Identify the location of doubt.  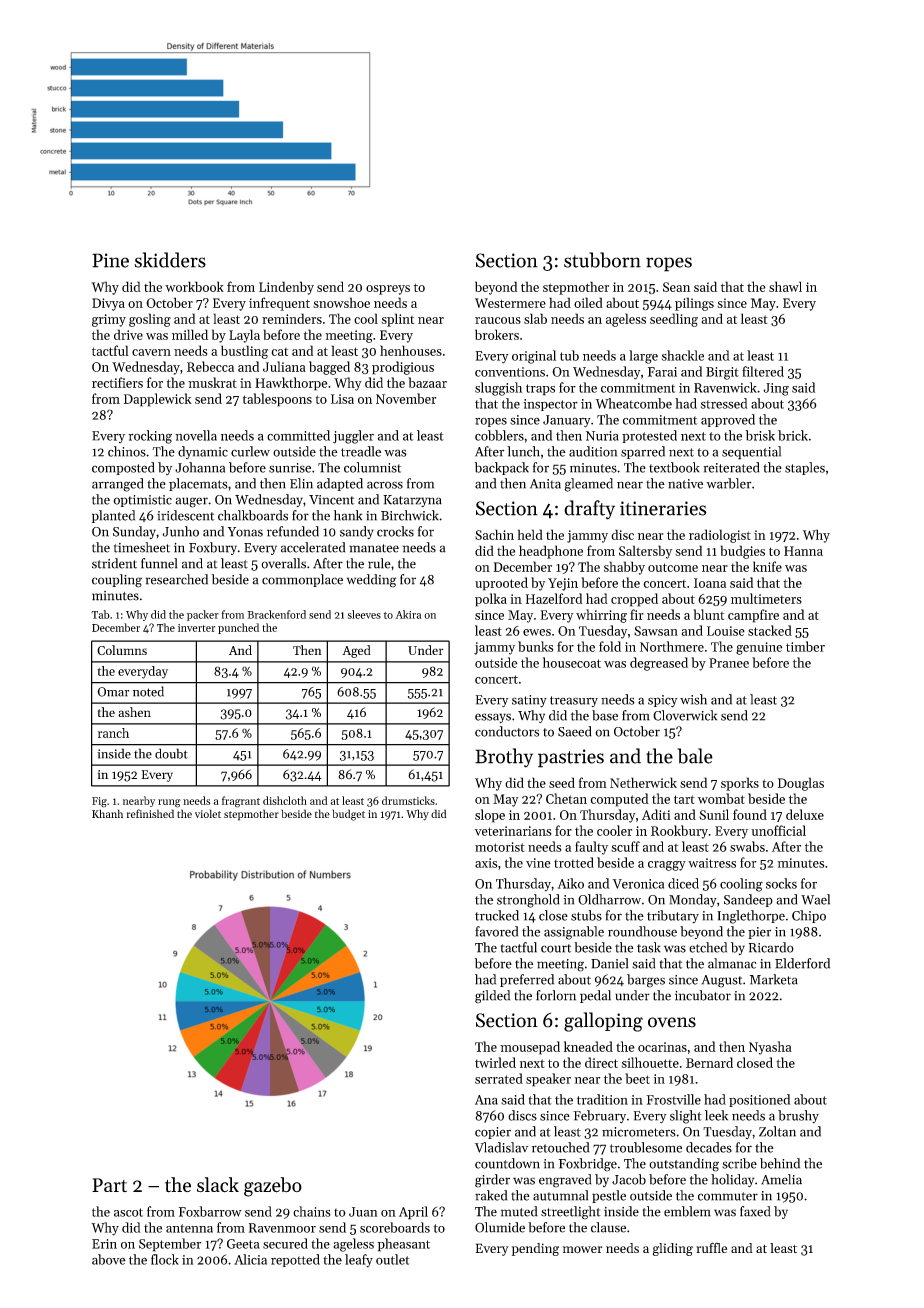
(171, 753).
